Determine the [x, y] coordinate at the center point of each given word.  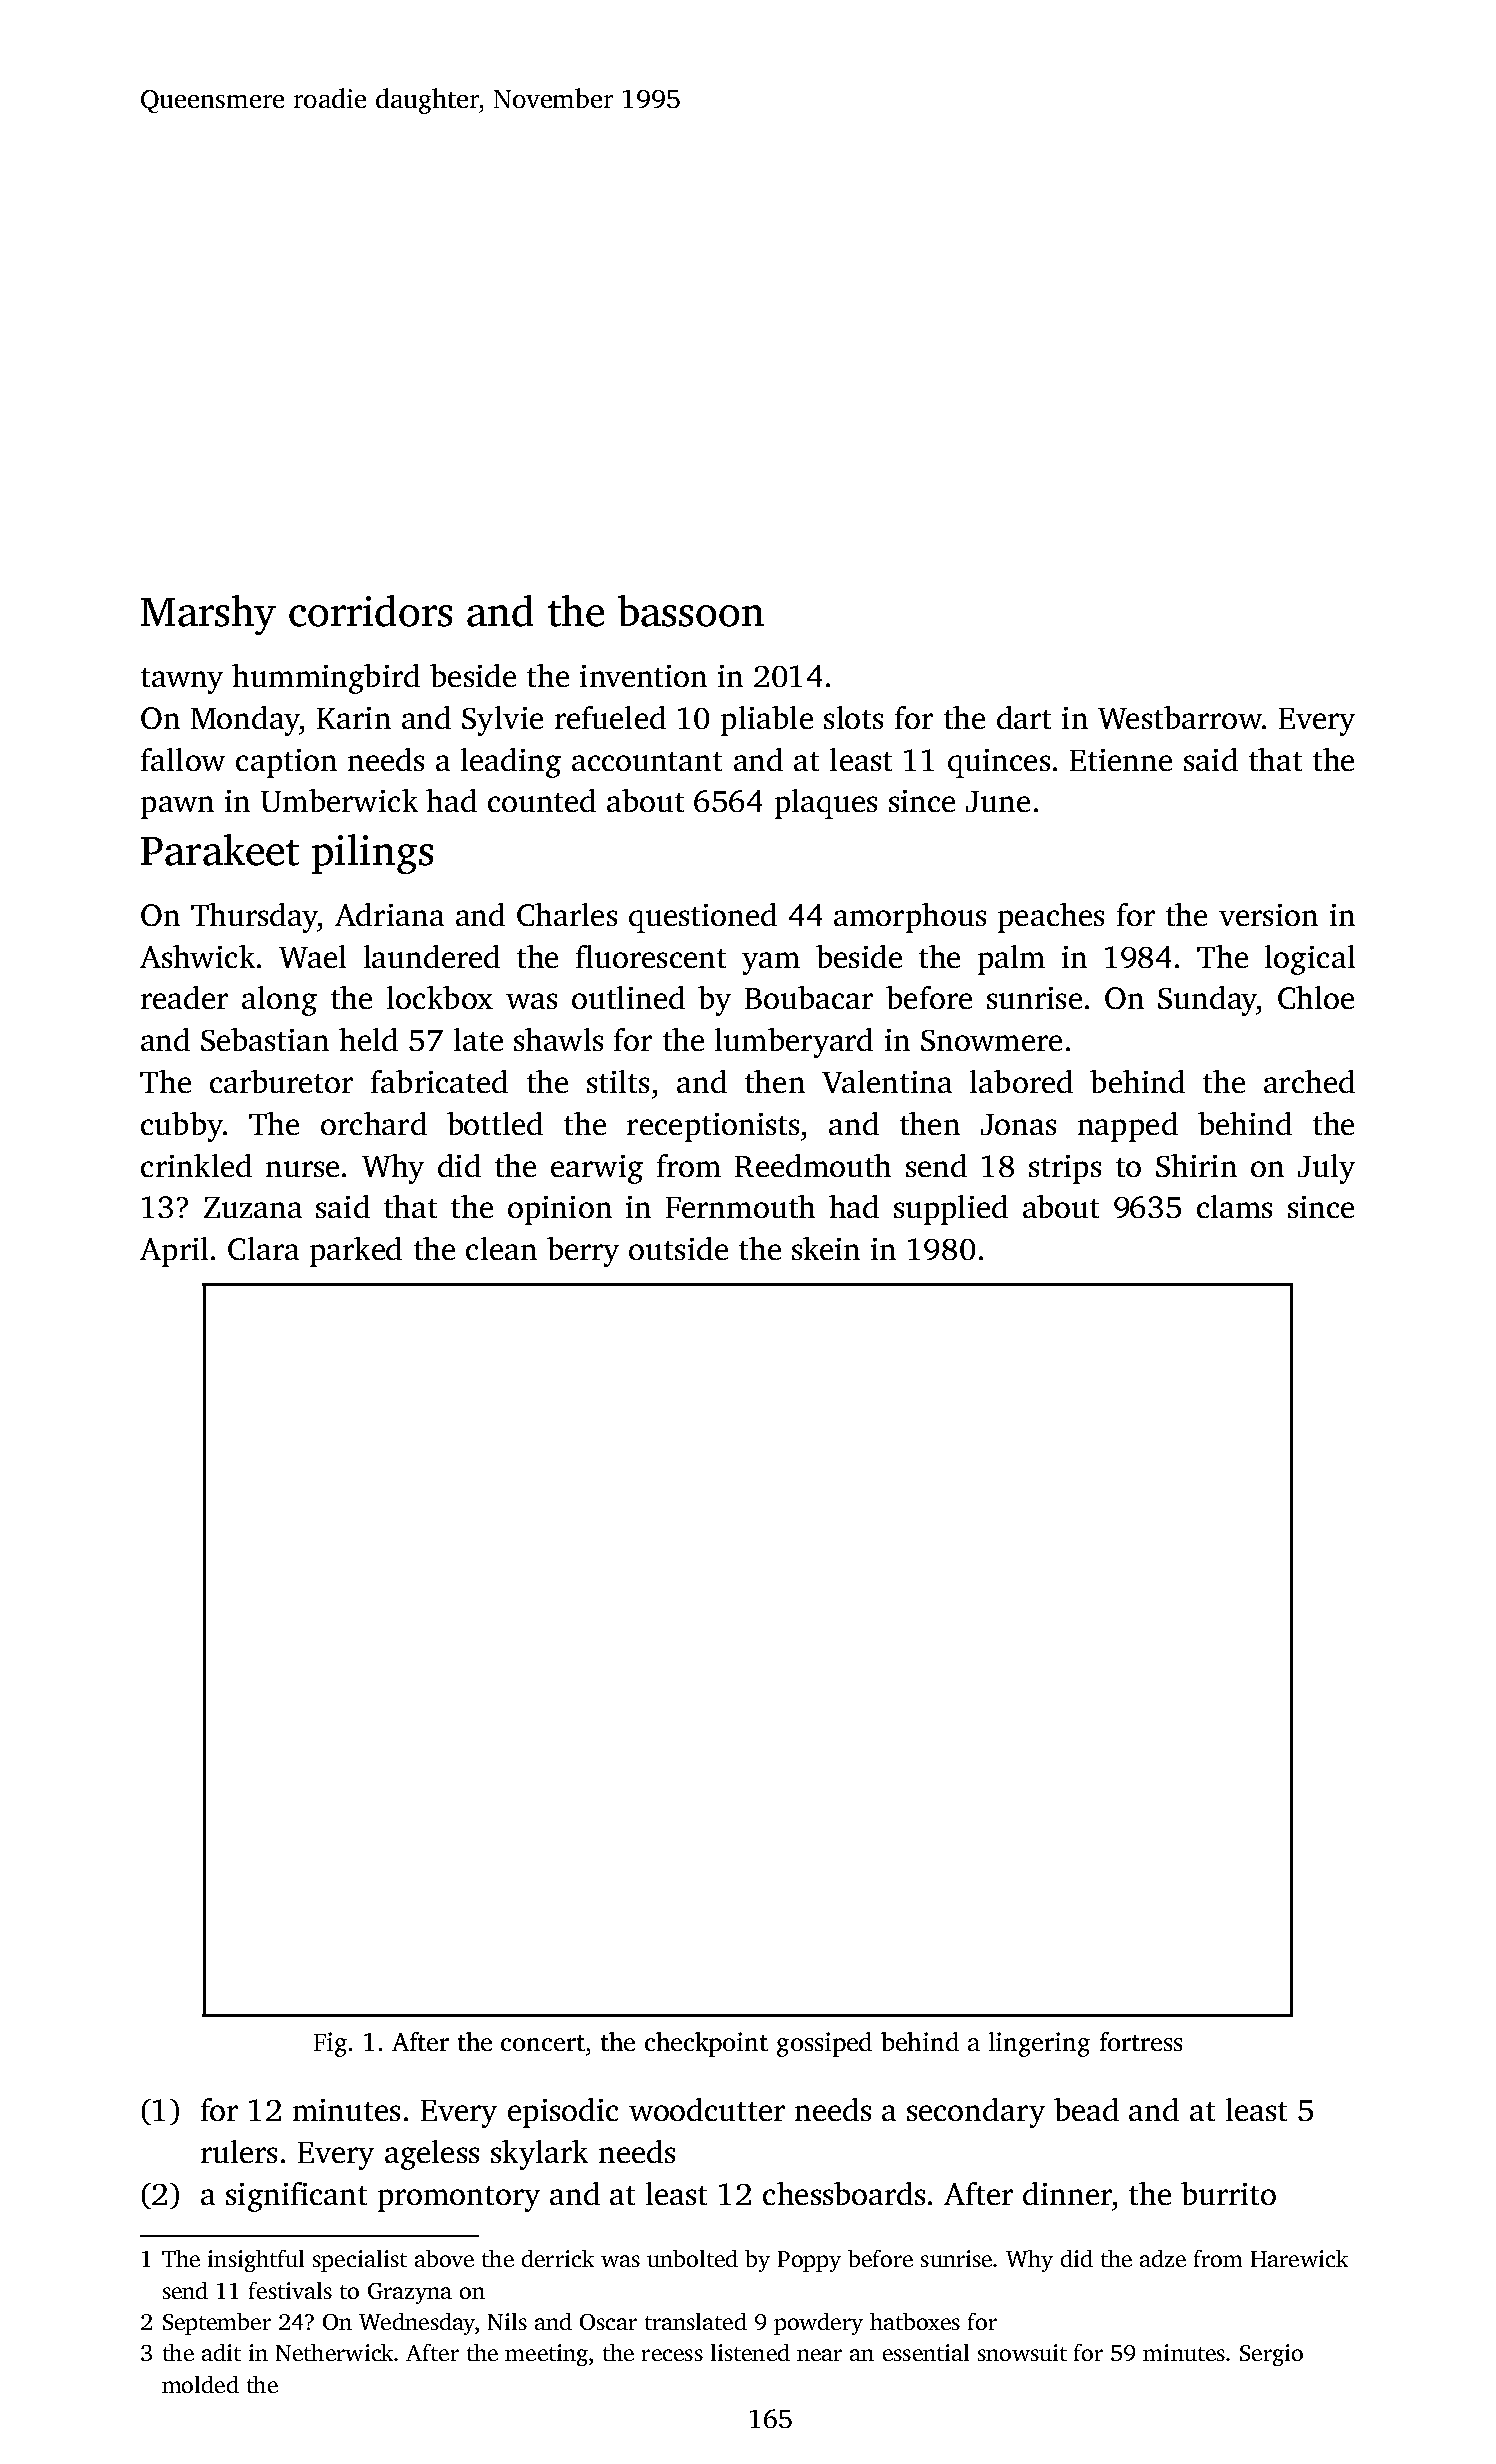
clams [1234, 1206]
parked [356, 1252]
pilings [372, 854]
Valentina [887, 1081]
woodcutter [707, 2109]
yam [771, 963]
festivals [290, 2290]
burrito [1228, 2193]
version [1268, 915]
